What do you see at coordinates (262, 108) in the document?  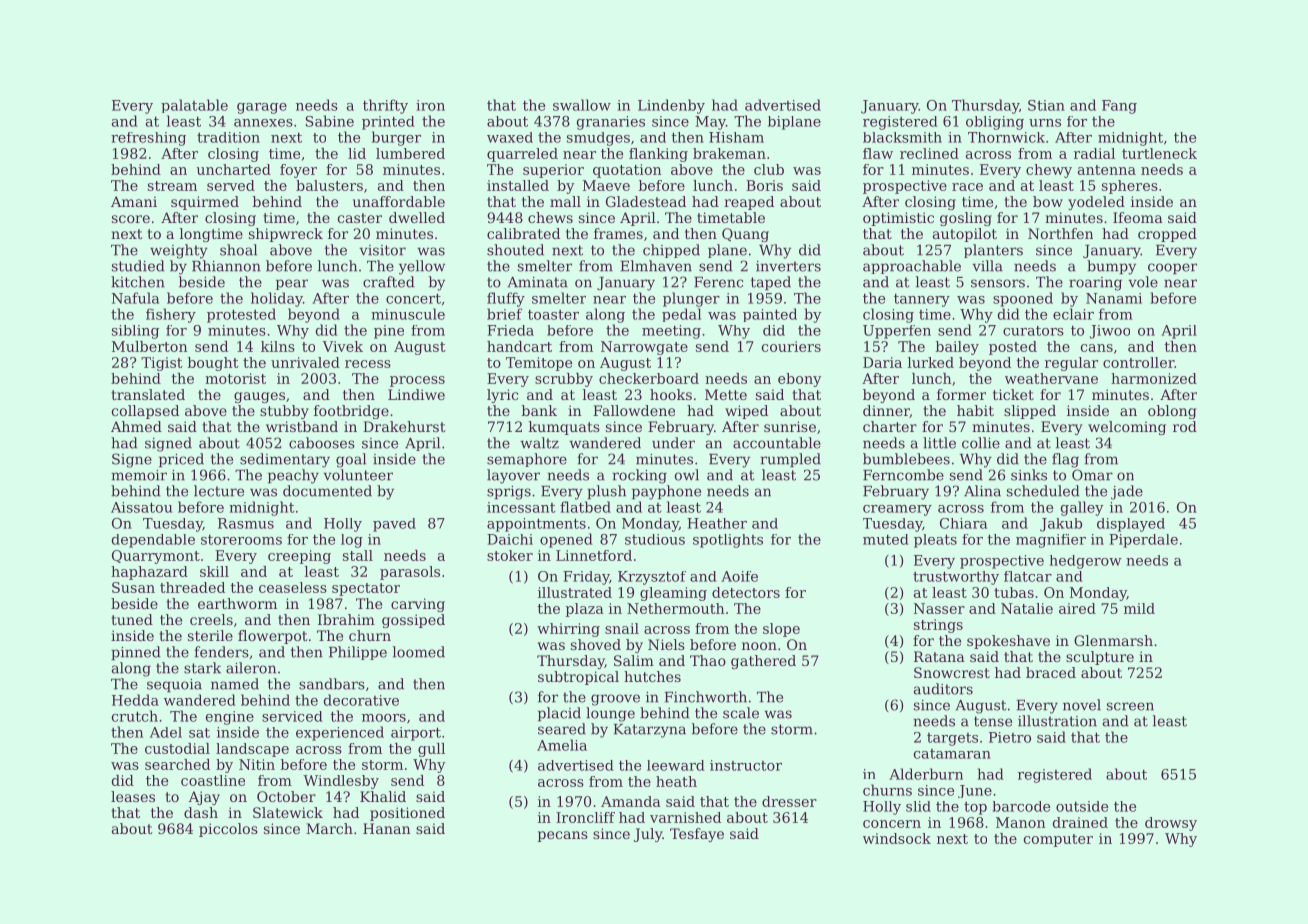 I see `garage` at bounding box center [262, 108].
